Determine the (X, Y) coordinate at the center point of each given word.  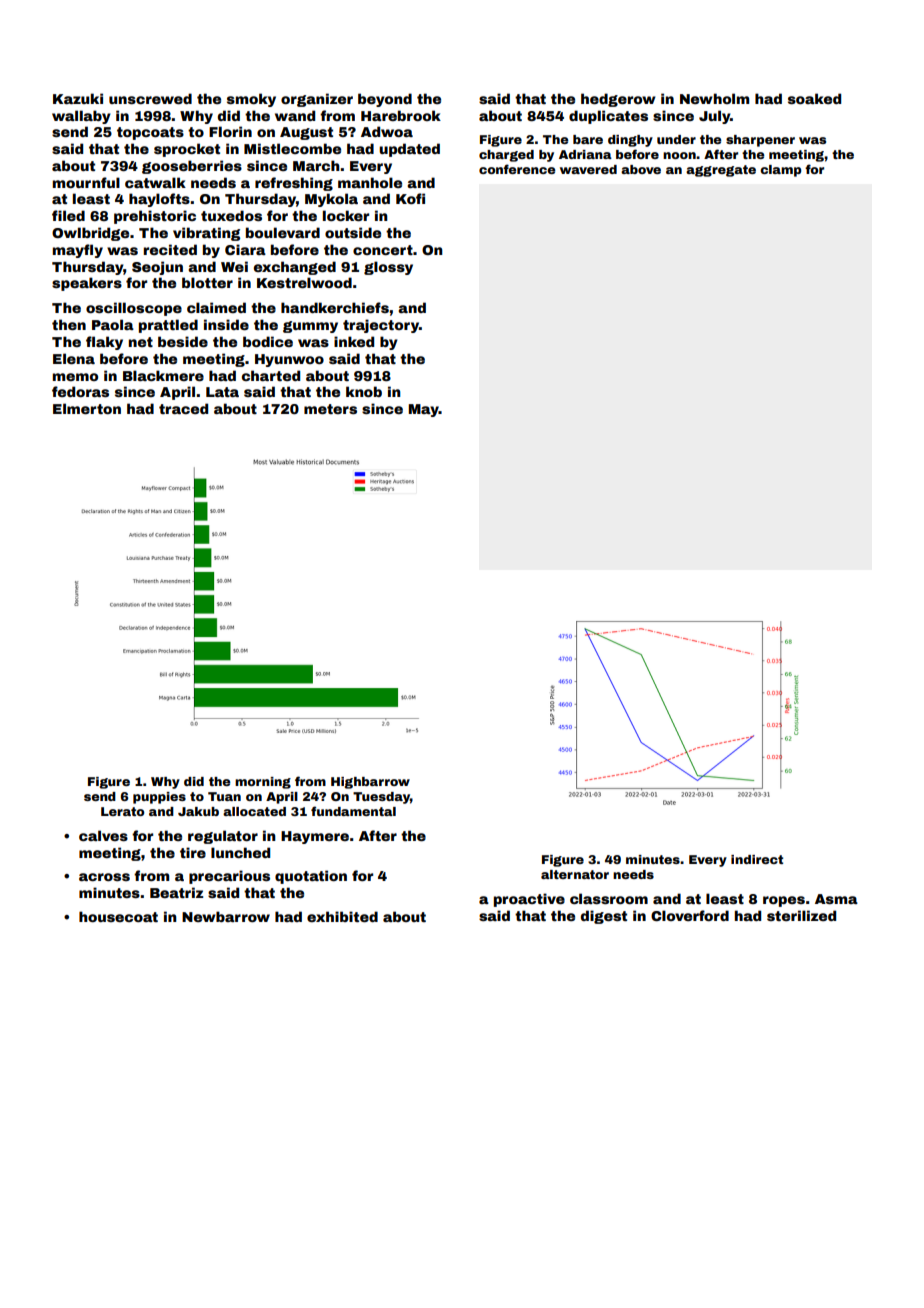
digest (604, 917)
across (104, 877)
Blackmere (163, 375)
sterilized (801, 915)
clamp (780, 171)
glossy (388, 268)
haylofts (159, 200)
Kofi (410, 198)
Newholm (714, 98)
